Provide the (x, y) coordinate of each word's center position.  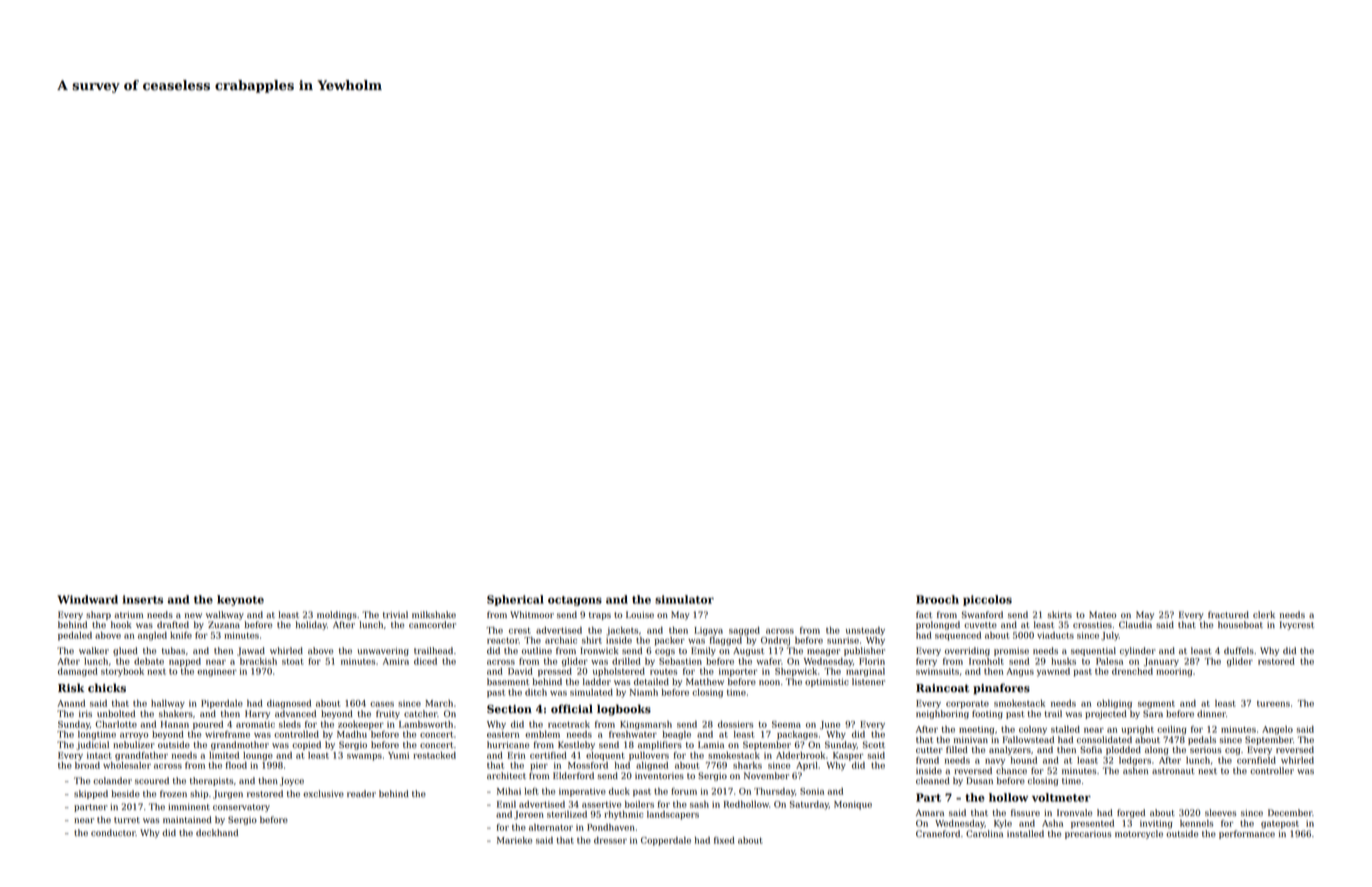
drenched (1132, 671)
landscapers (673, 815)
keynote (240, 600)
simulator (684, 599)
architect (506, 775)
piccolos (987, 600)
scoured (152, 780)
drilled (626, 661)
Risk (71, 688)
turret (127, 820)
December (1290, 812)
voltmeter (1061, 797)
